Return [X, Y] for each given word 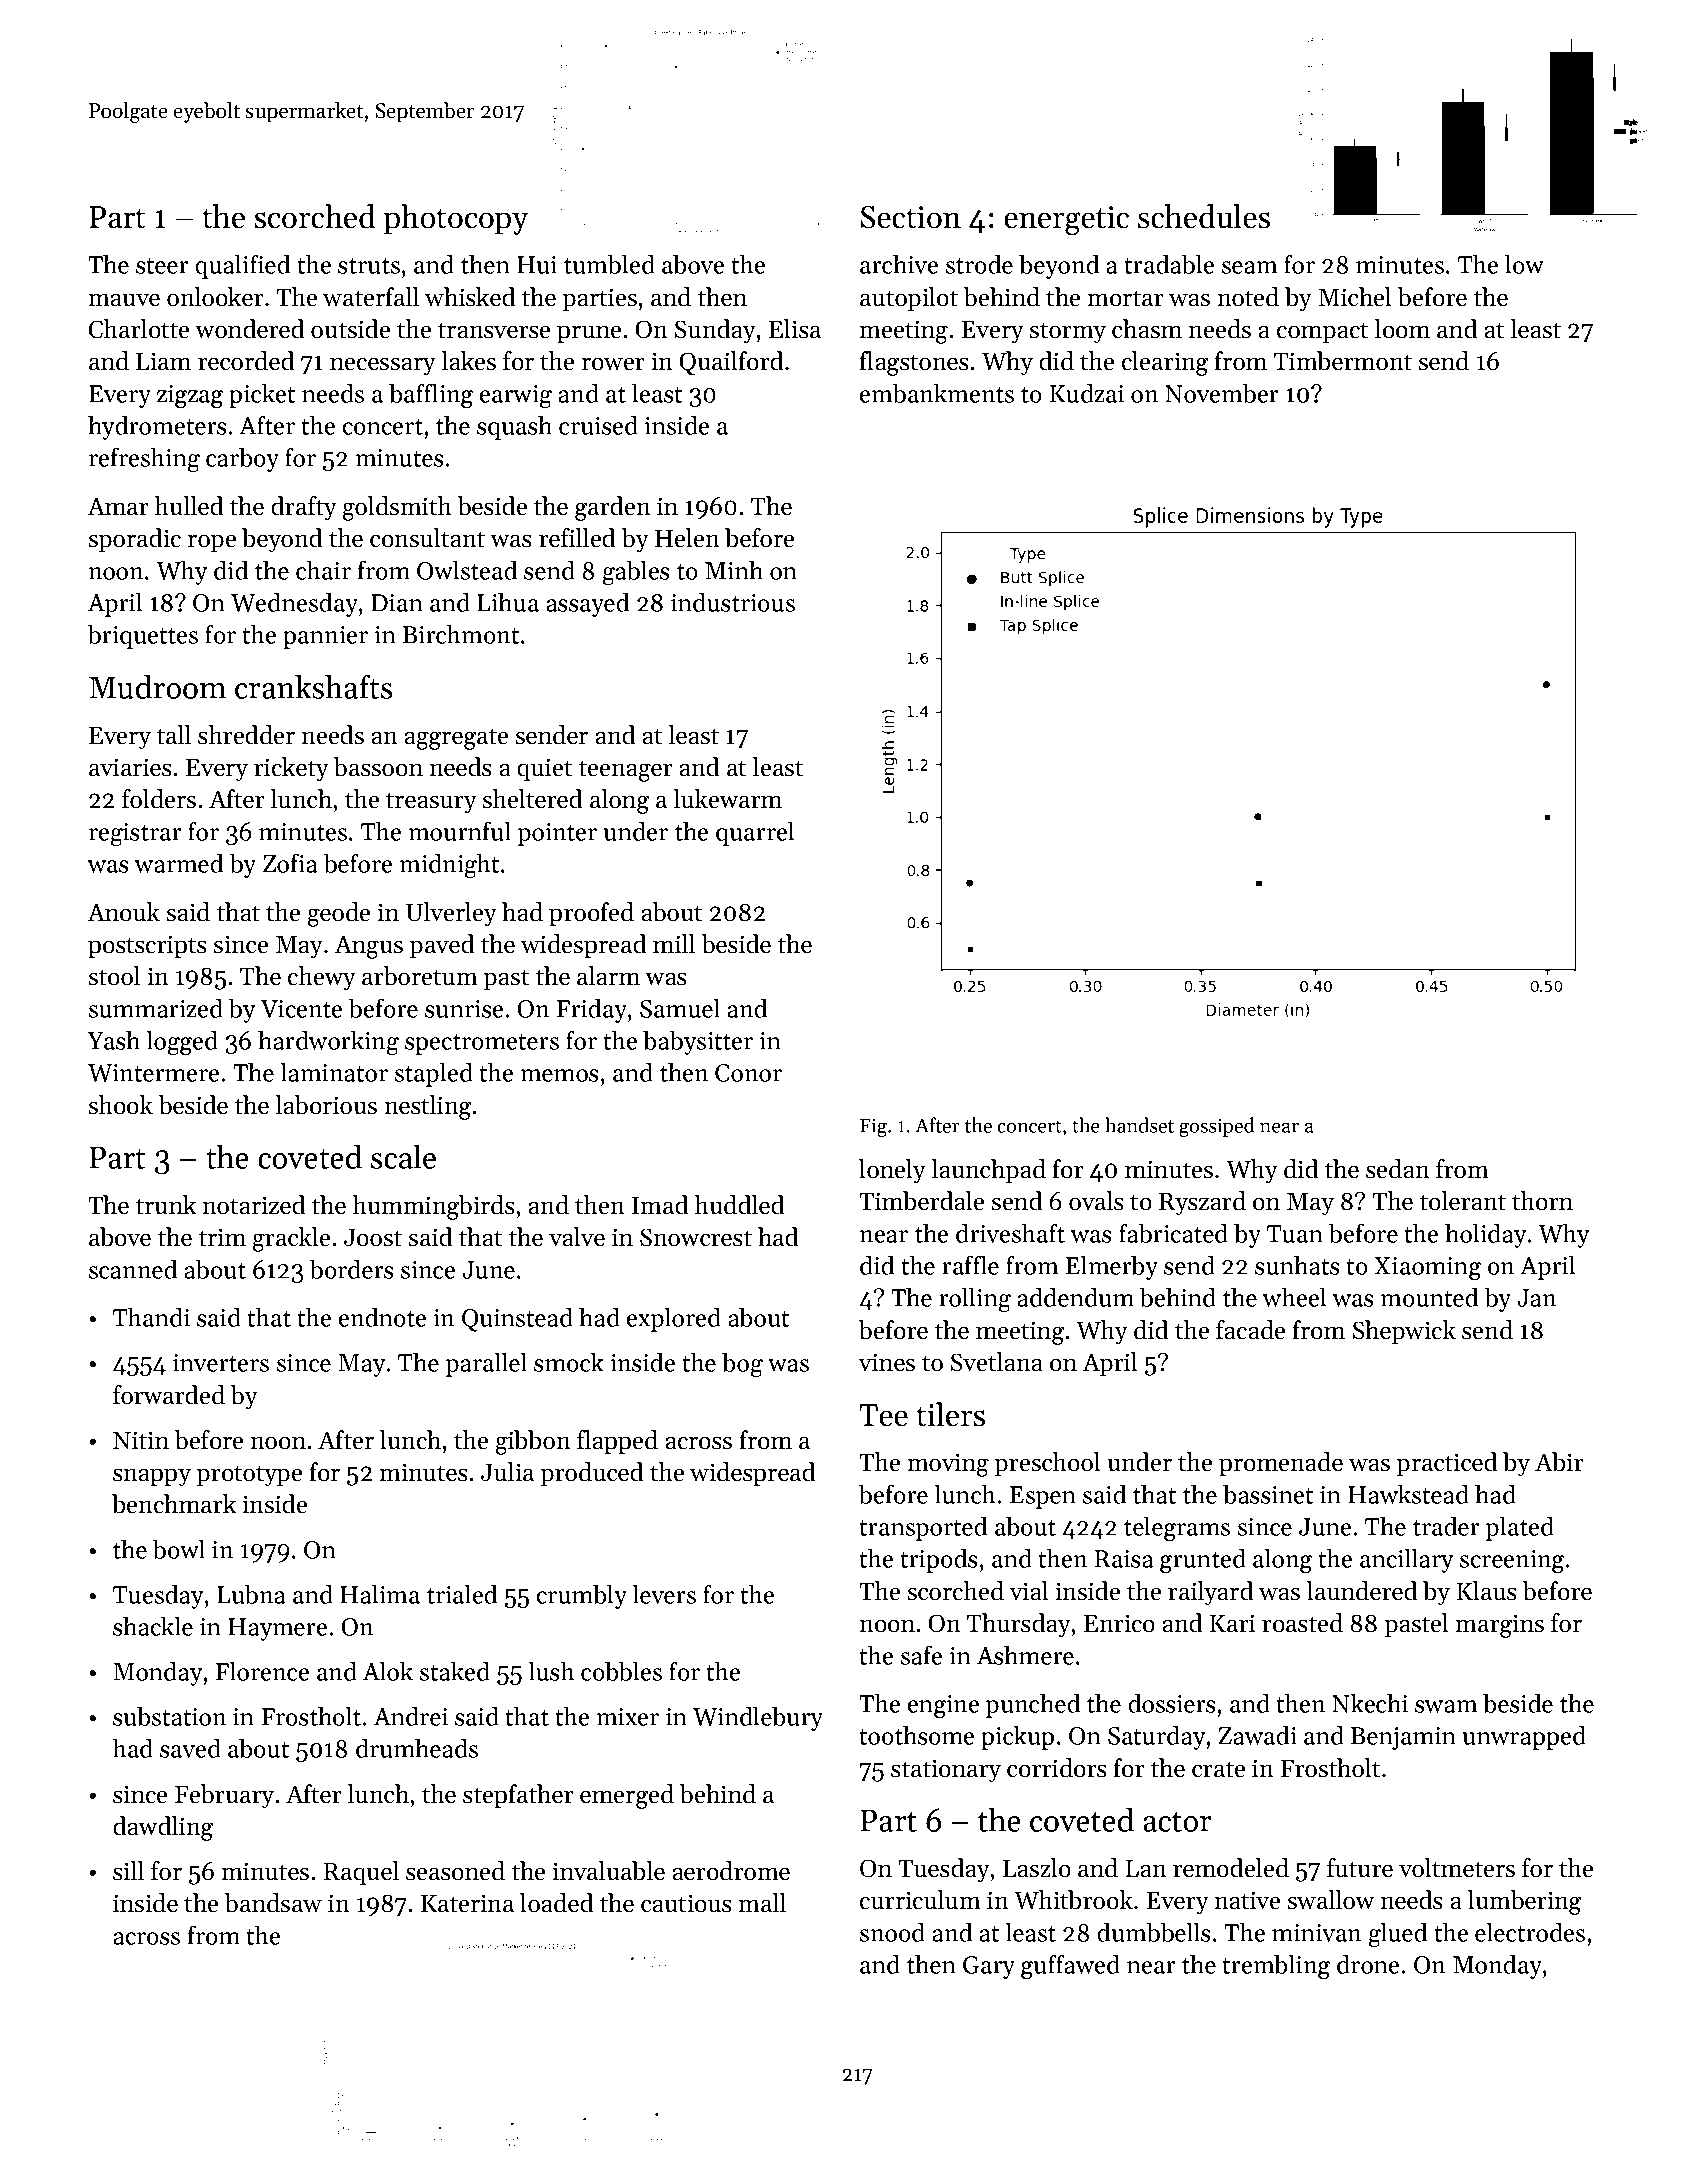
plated [1520, 1528]
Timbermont [1343, 361]
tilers [950, 1414]
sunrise [464, 1009]
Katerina [467, 1903]
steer [162, 266]
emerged [627, 1796]
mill [674, 943]
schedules [1204, 216]
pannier [325, 637]
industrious [733, 602]
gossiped [1216, 1127]
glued [1397, 1935]
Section [910, 217]
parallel [486, 1364]
